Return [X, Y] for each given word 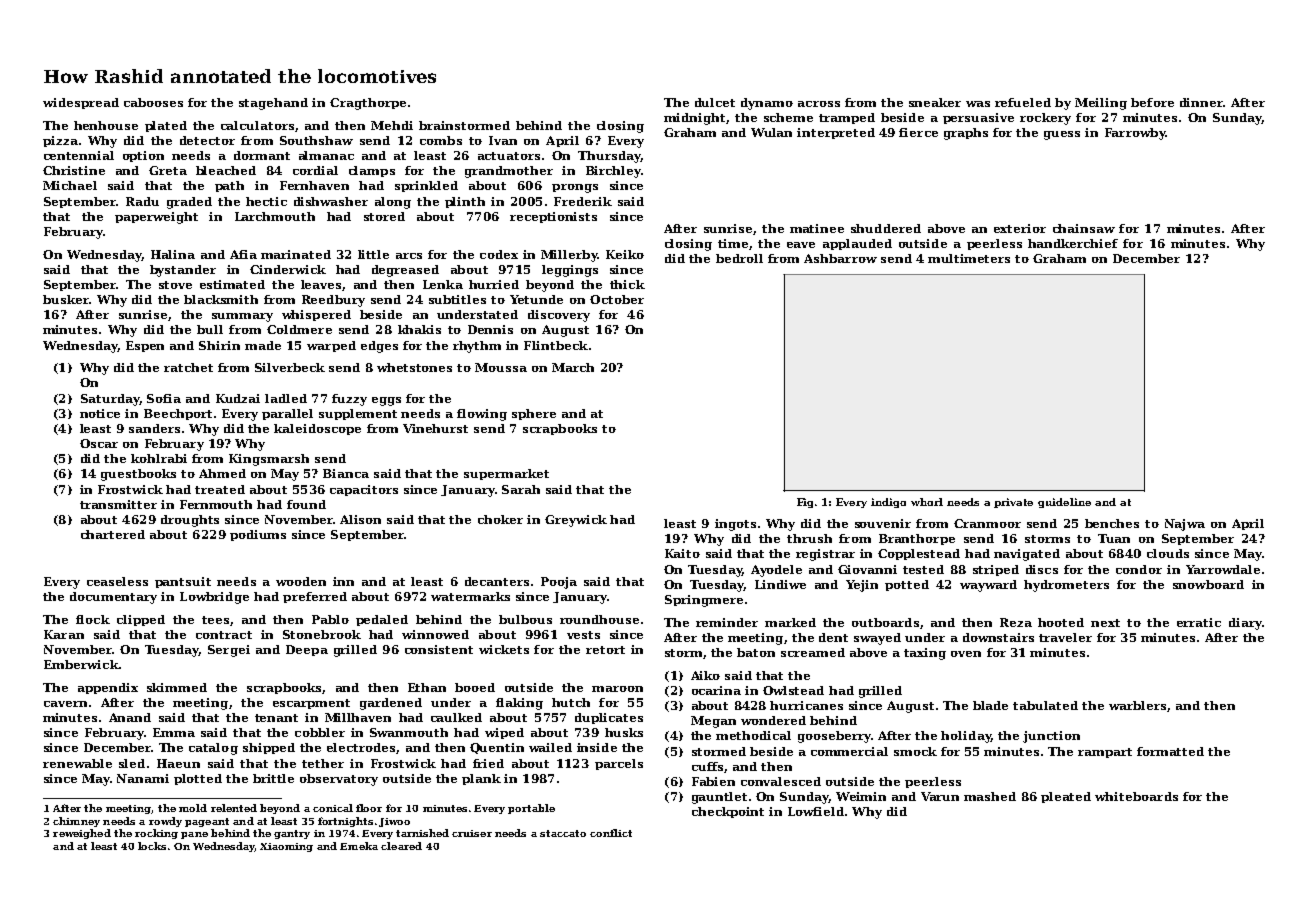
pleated [1066, 797]
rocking [156, 834]
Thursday [609, 157]
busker [66, 299]
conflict [611, 833]
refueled [1023, 102]
